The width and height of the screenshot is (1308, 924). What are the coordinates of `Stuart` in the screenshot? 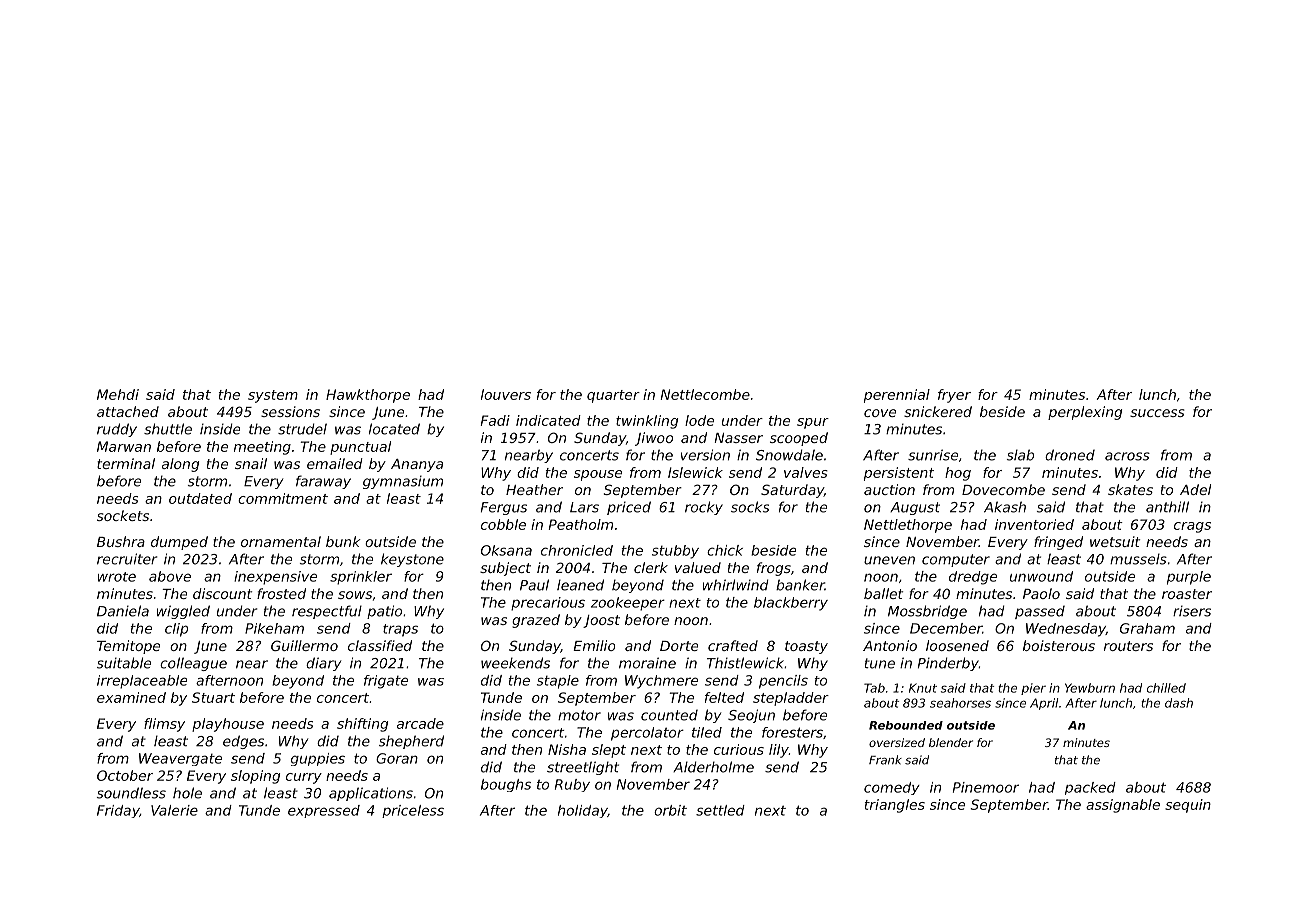 It's located at (213, 697).
